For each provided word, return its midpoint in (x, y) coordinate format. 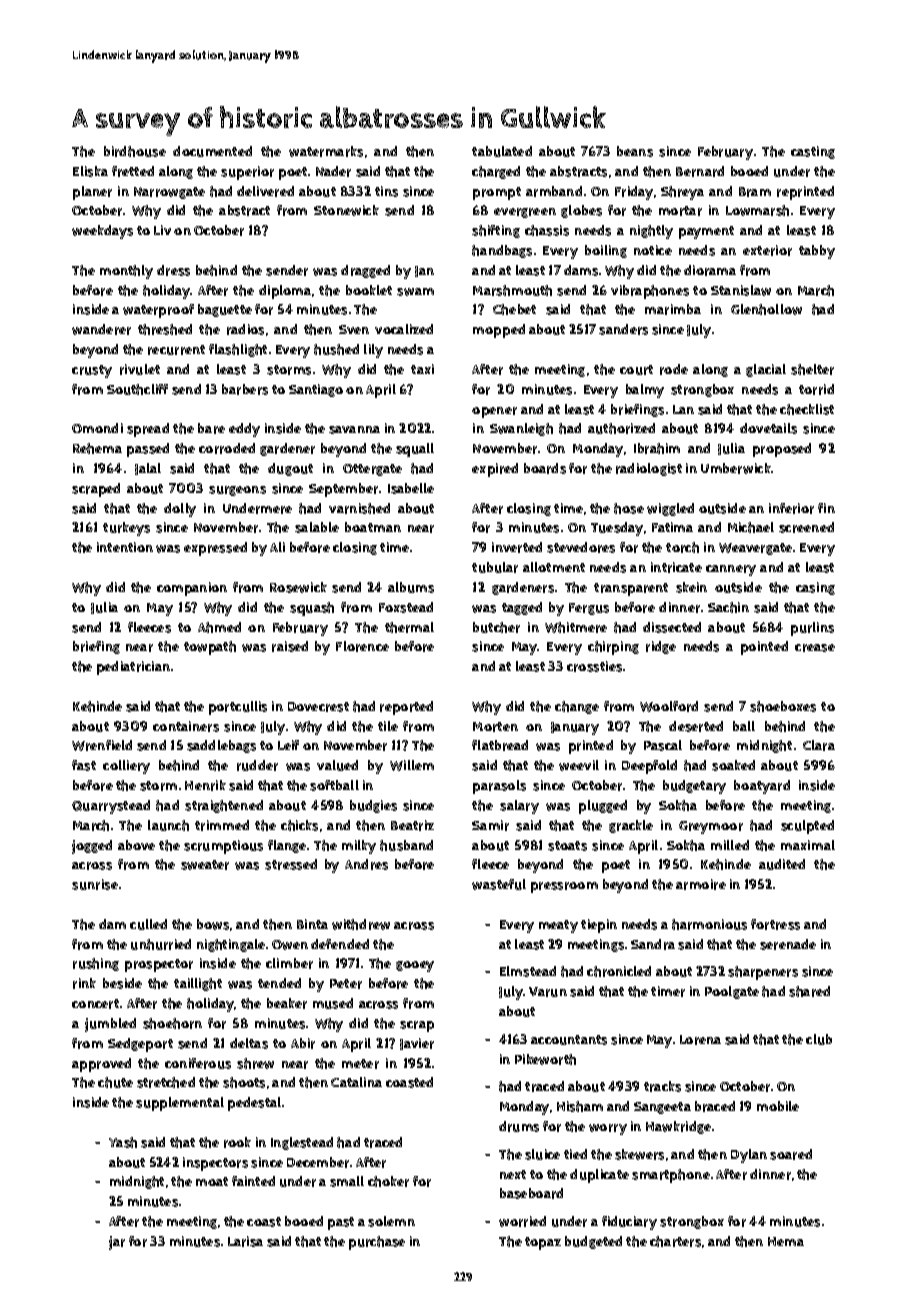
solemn (391, 1221)
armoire (701, 884)
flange (287, 846)
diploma (285, 292)
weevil (579, 765)
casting (813, 152)
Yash (123, 1142)
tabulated (502, 151)
